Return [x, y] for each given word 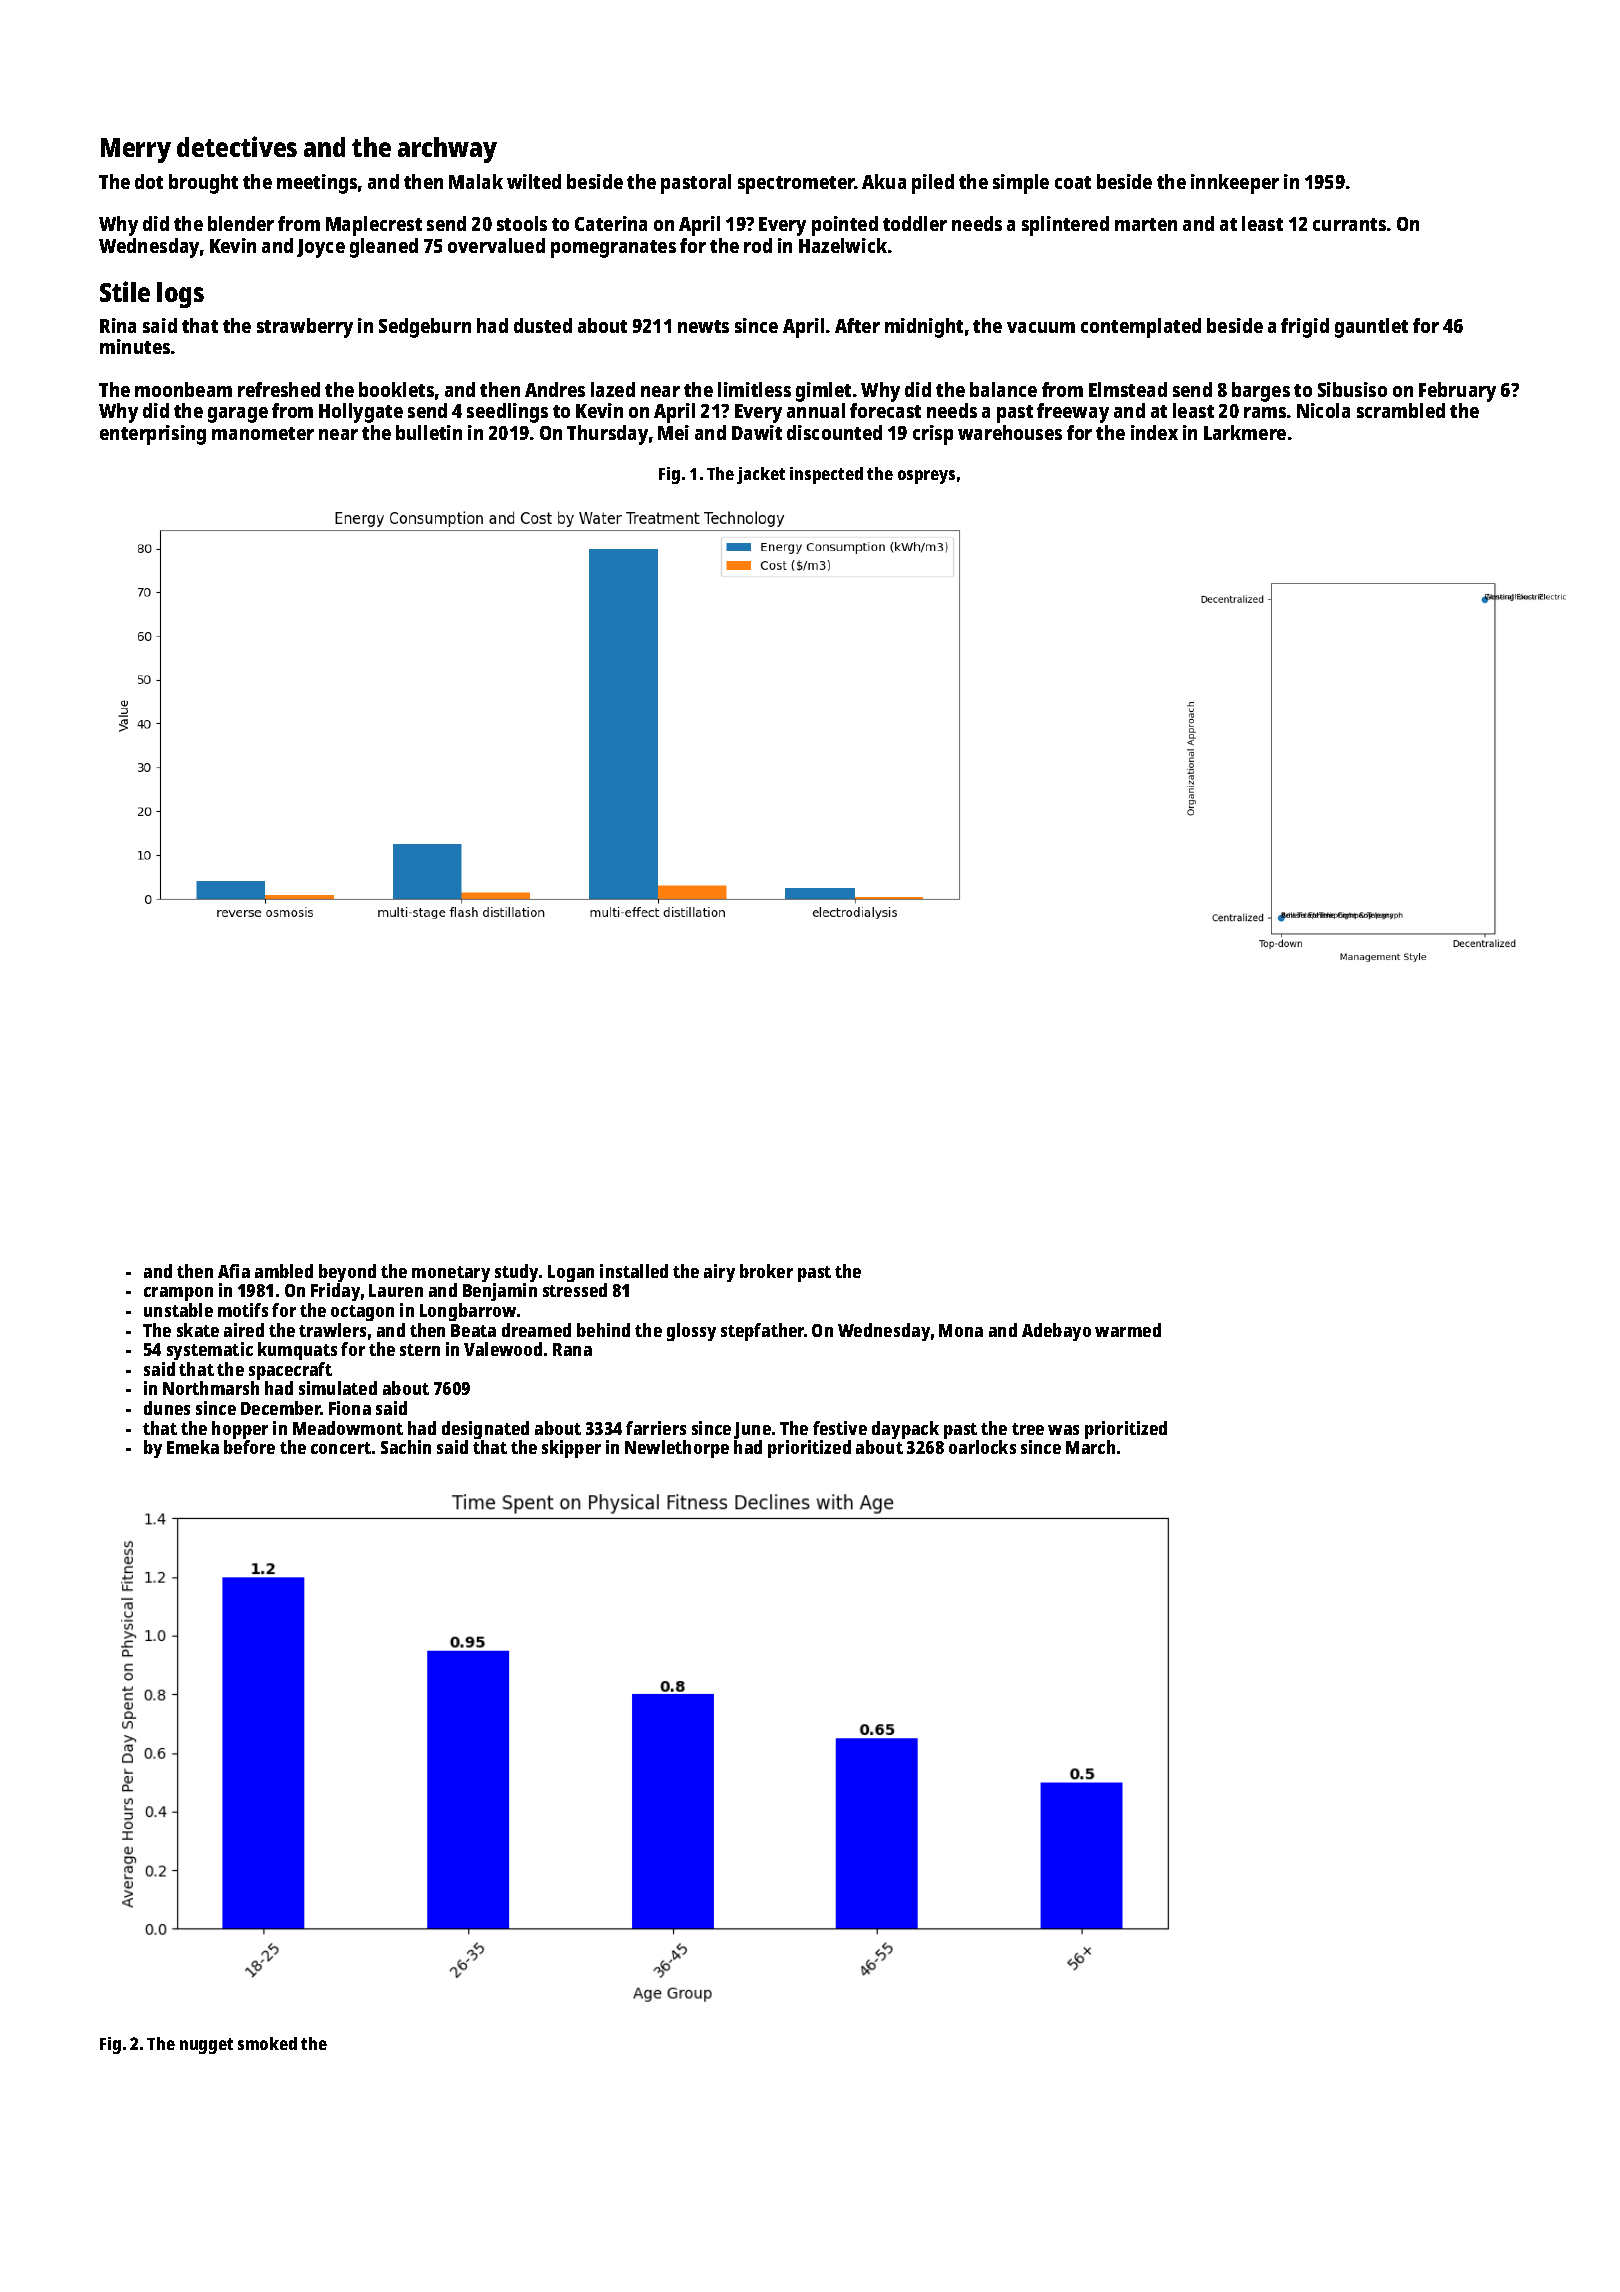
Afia [234, 1271]
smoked [267, 2043]
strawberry [305, 328]
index [1154, 432]
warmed [1128, 1330]
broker [766, 1271]
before [249, 1447]
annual [816, 410]
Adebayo [1056, 1332]
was [1063, 1430]
